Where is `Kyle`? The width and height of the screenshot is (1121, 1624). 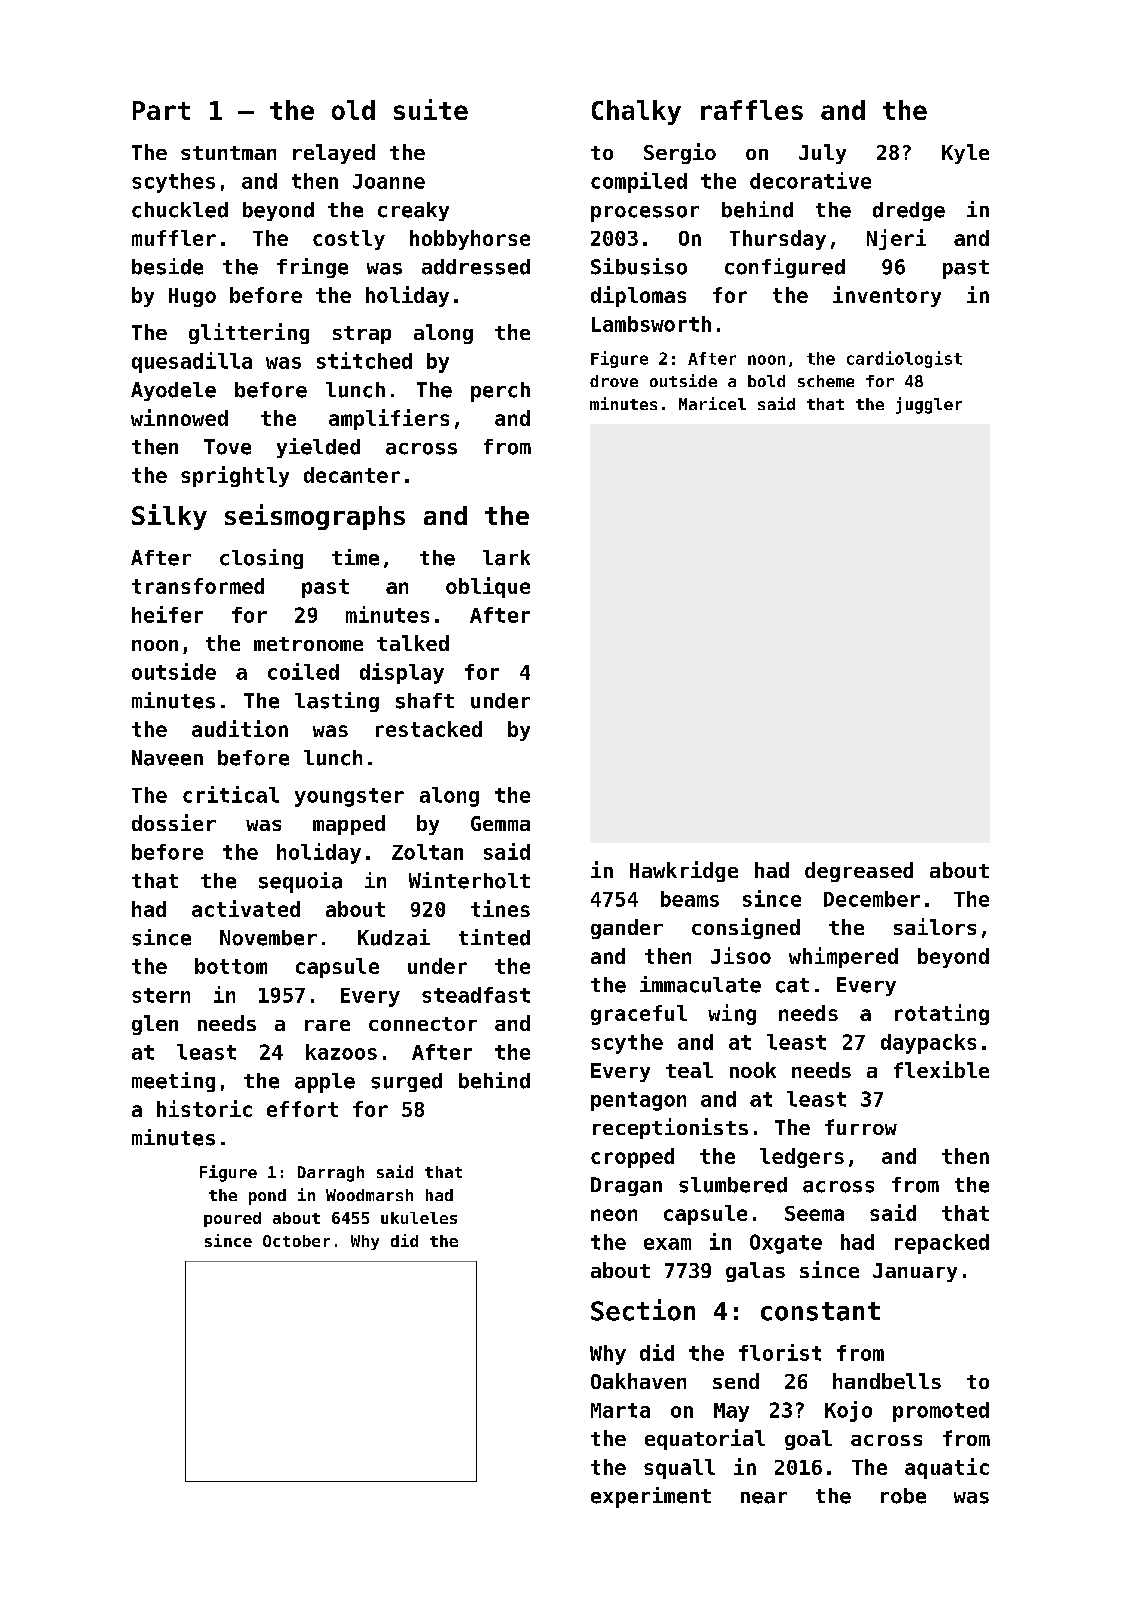
Kyle is located at coordinates (965, 154).
